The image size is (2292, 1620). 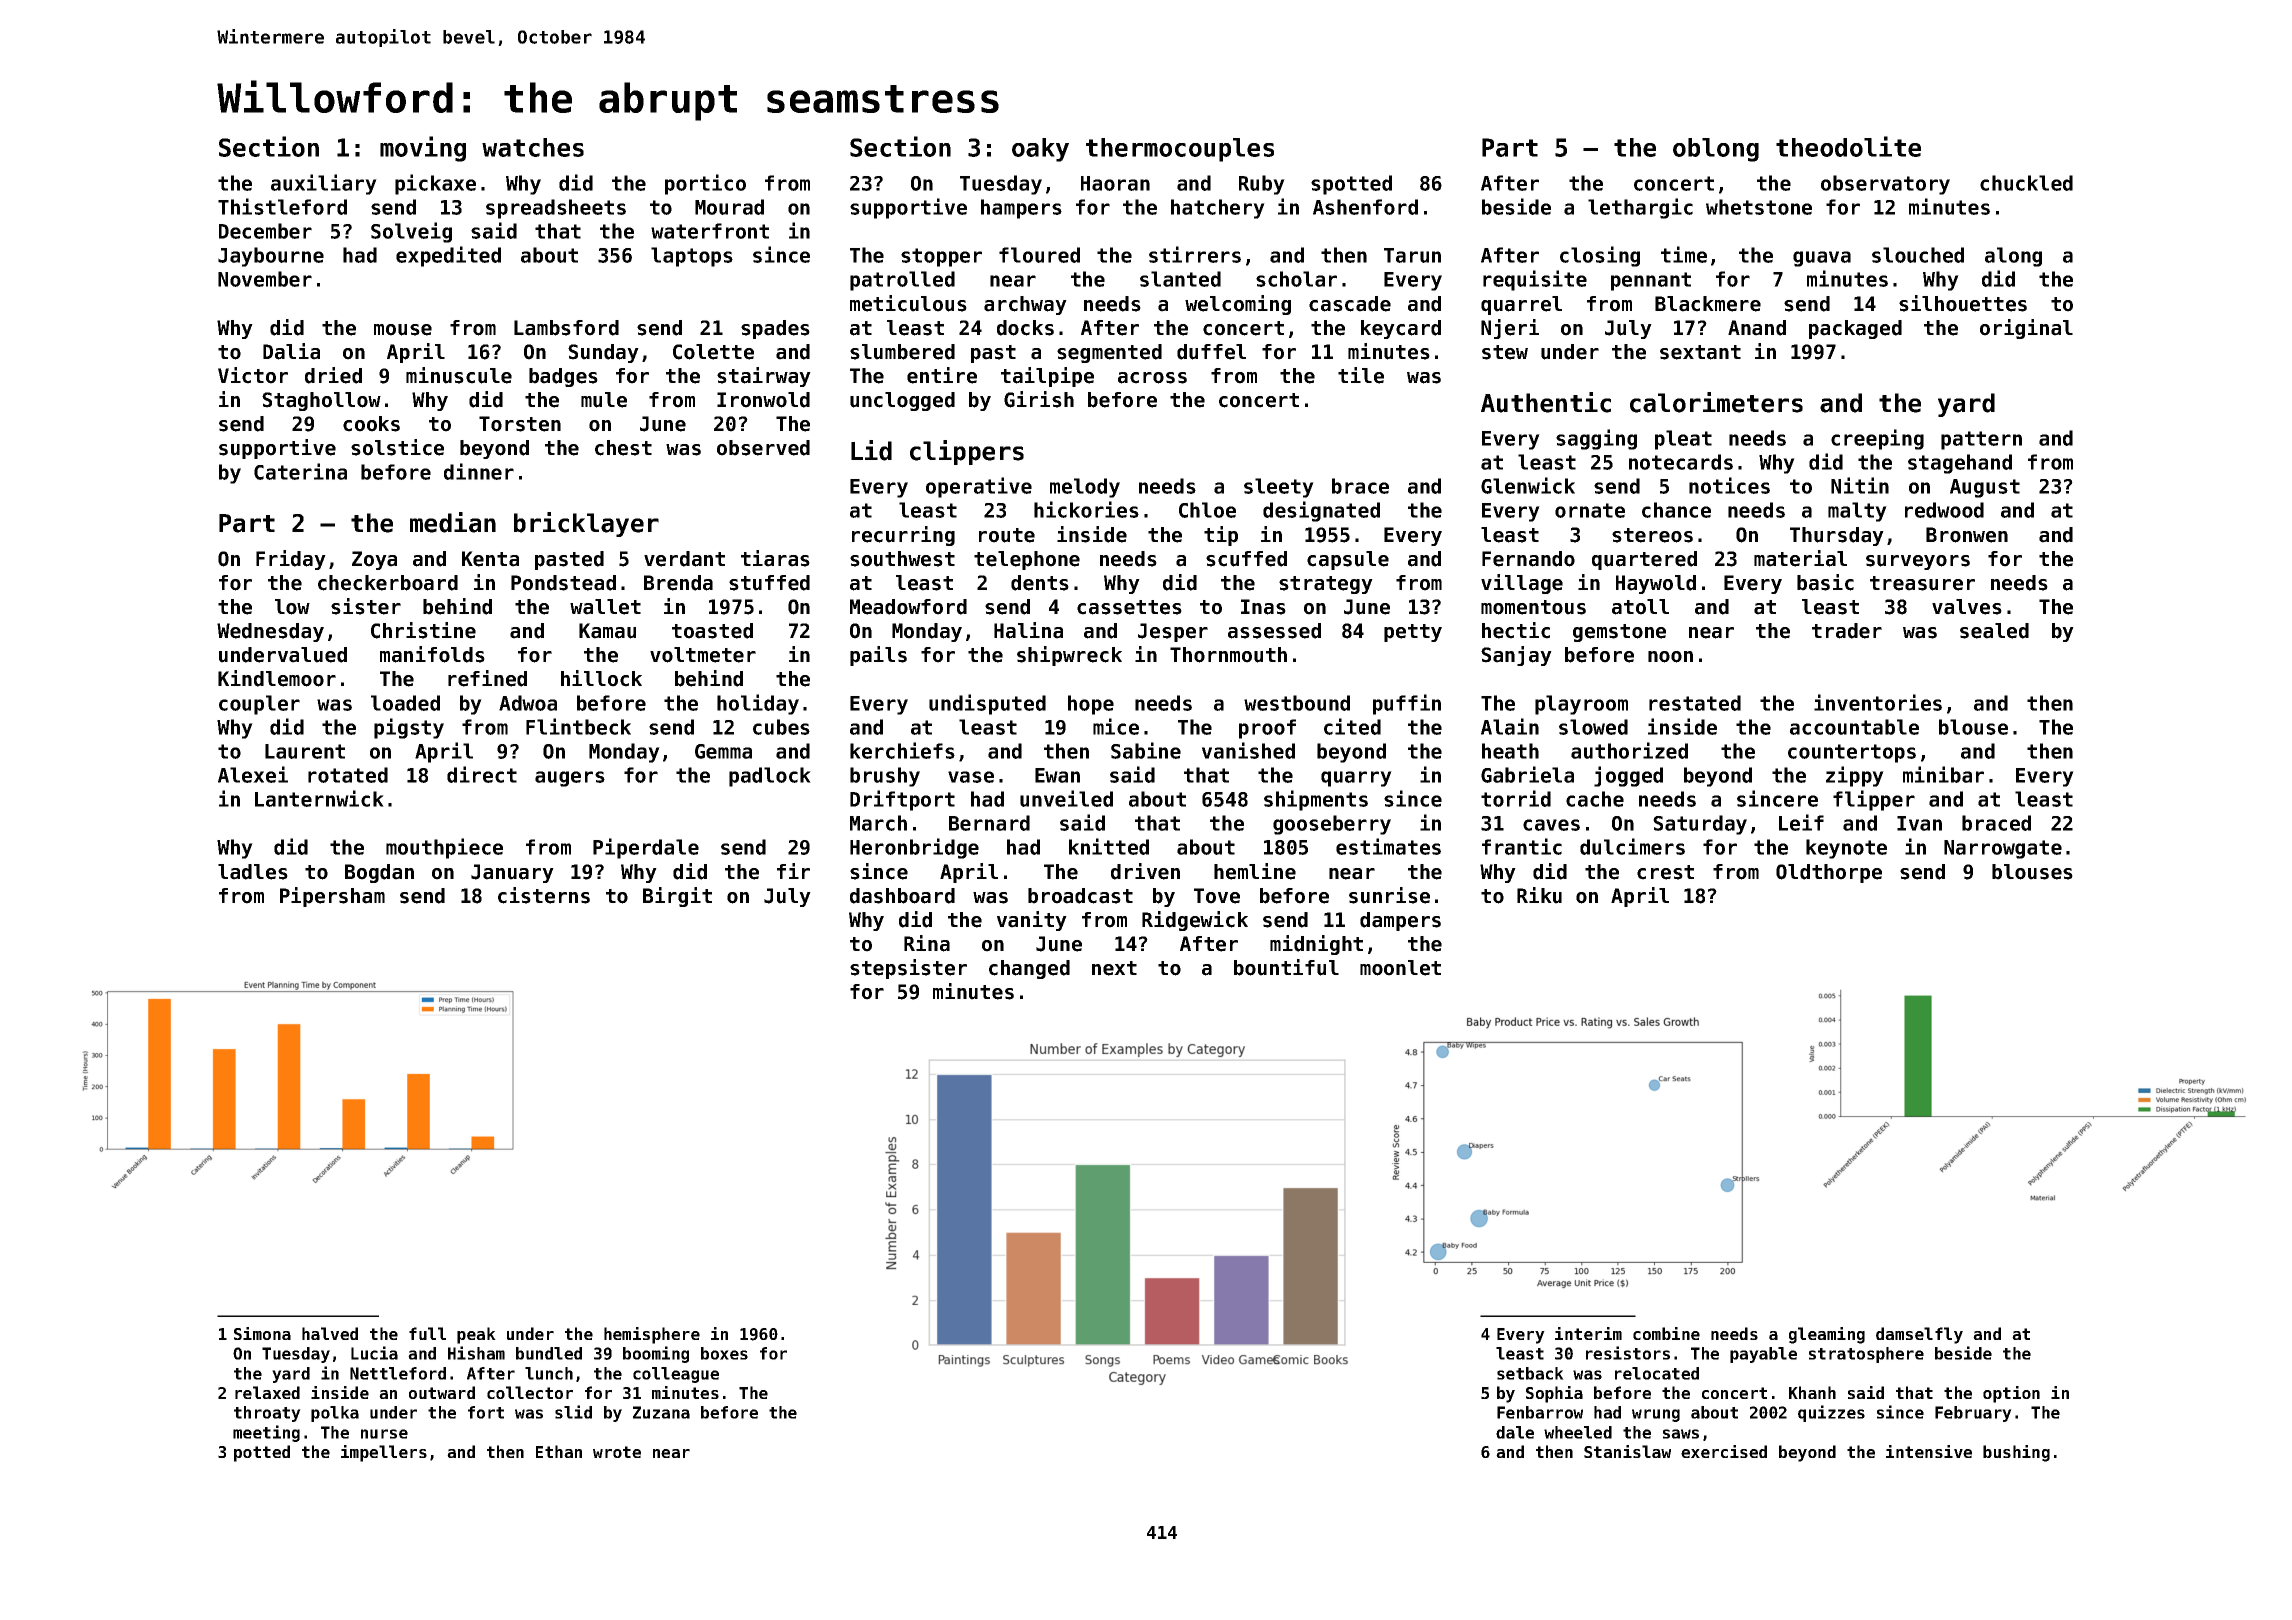 I want to click on closing, so click(x=1600, y=256).
